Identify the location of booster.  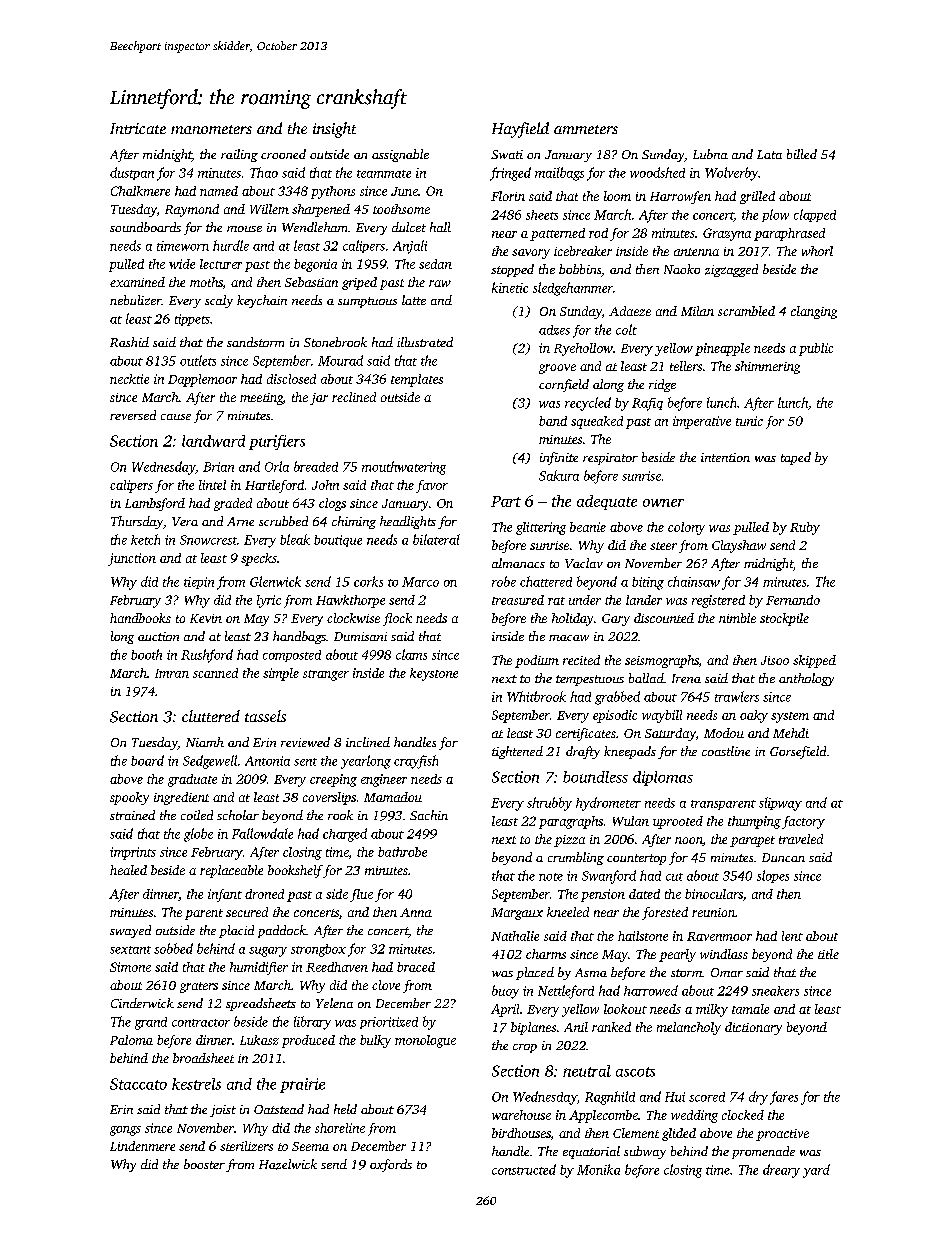
(204, 1164).
